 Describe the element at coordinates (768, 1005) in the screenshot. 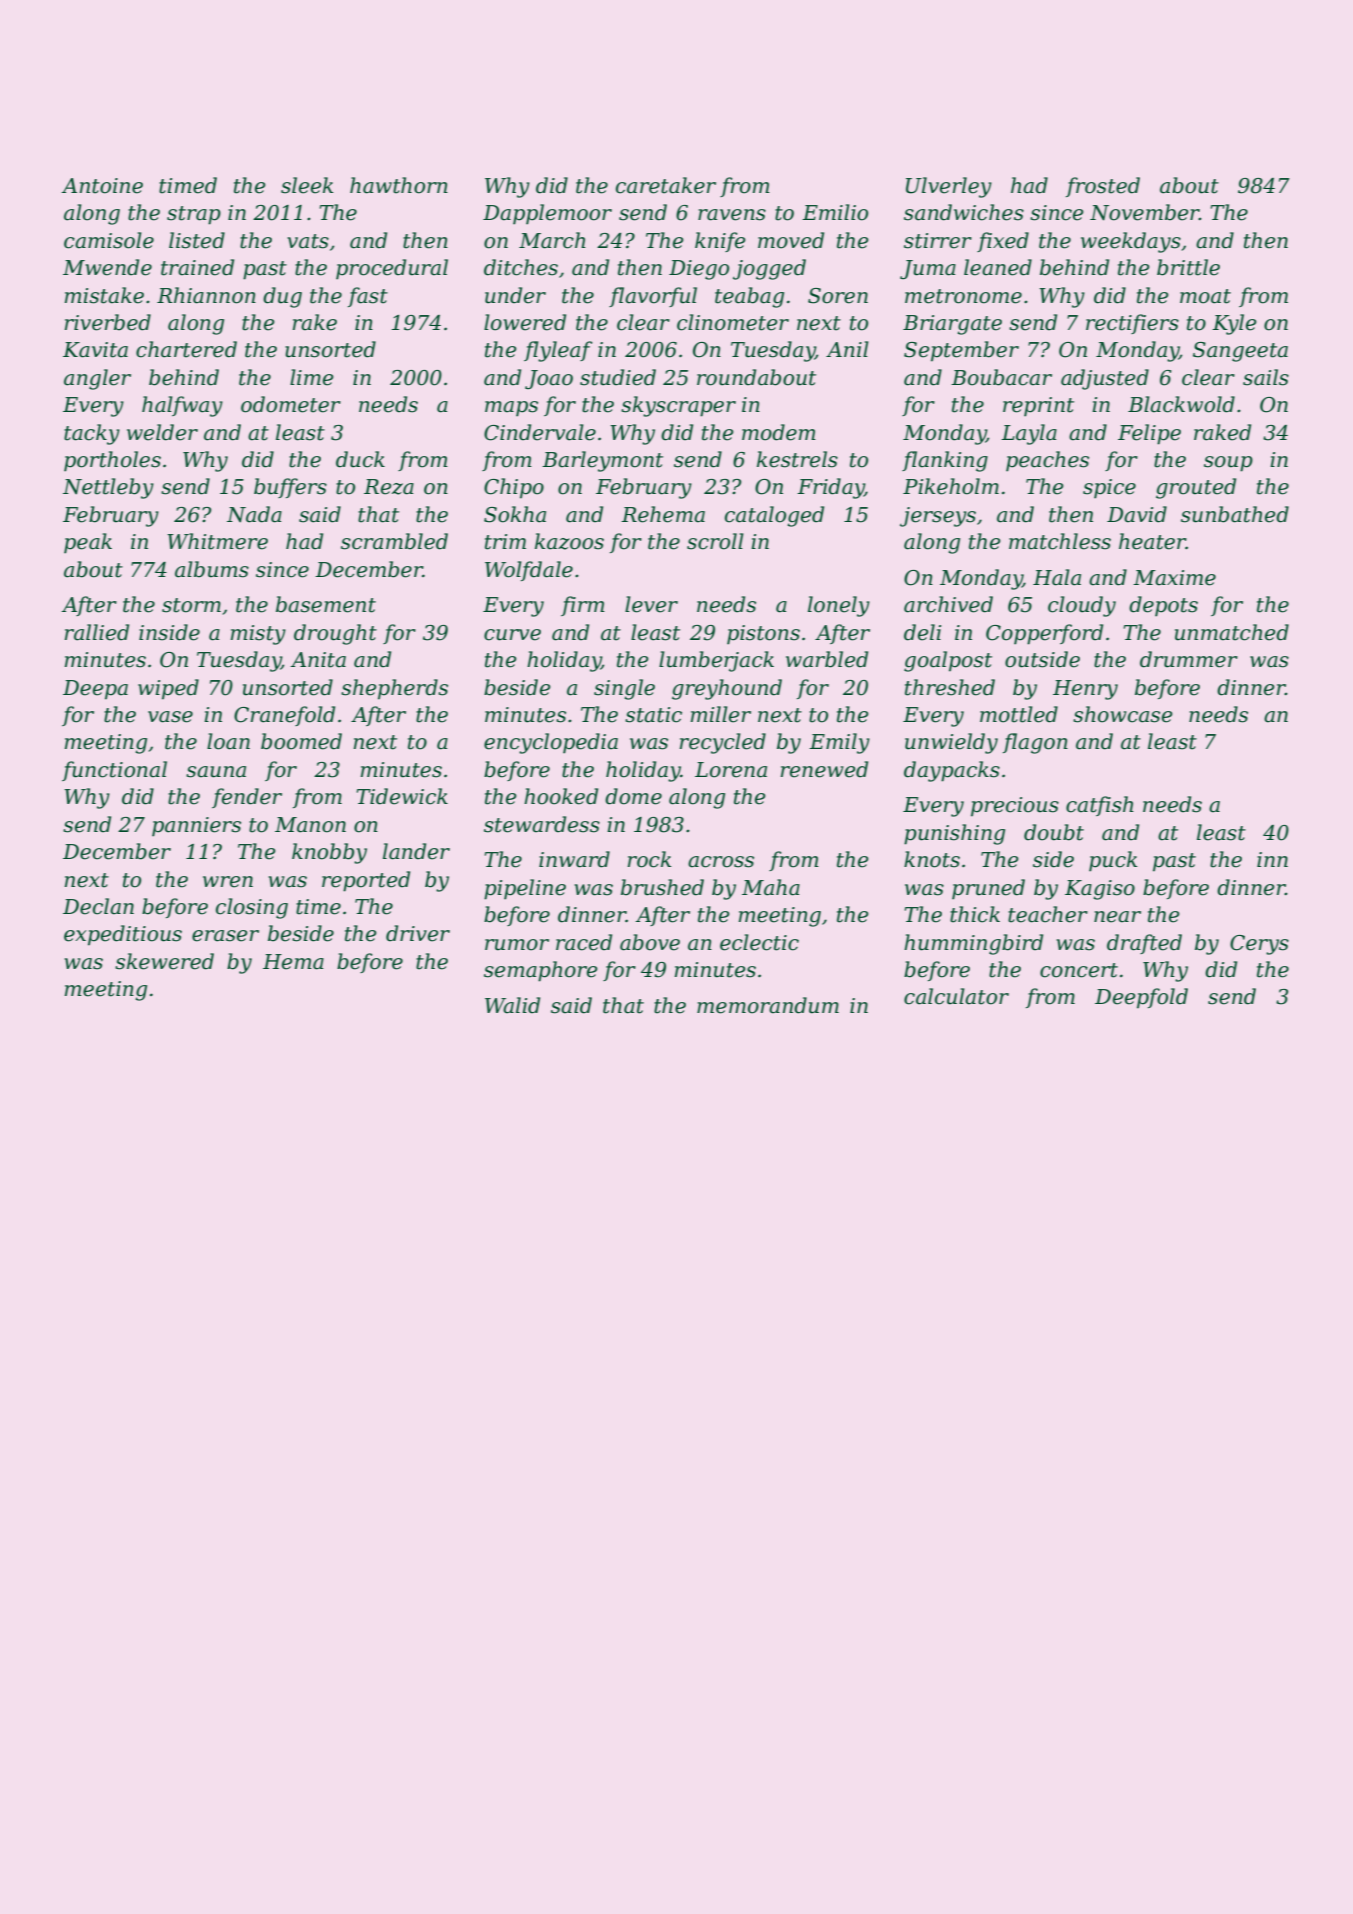

I see `memorandum` at that location.
